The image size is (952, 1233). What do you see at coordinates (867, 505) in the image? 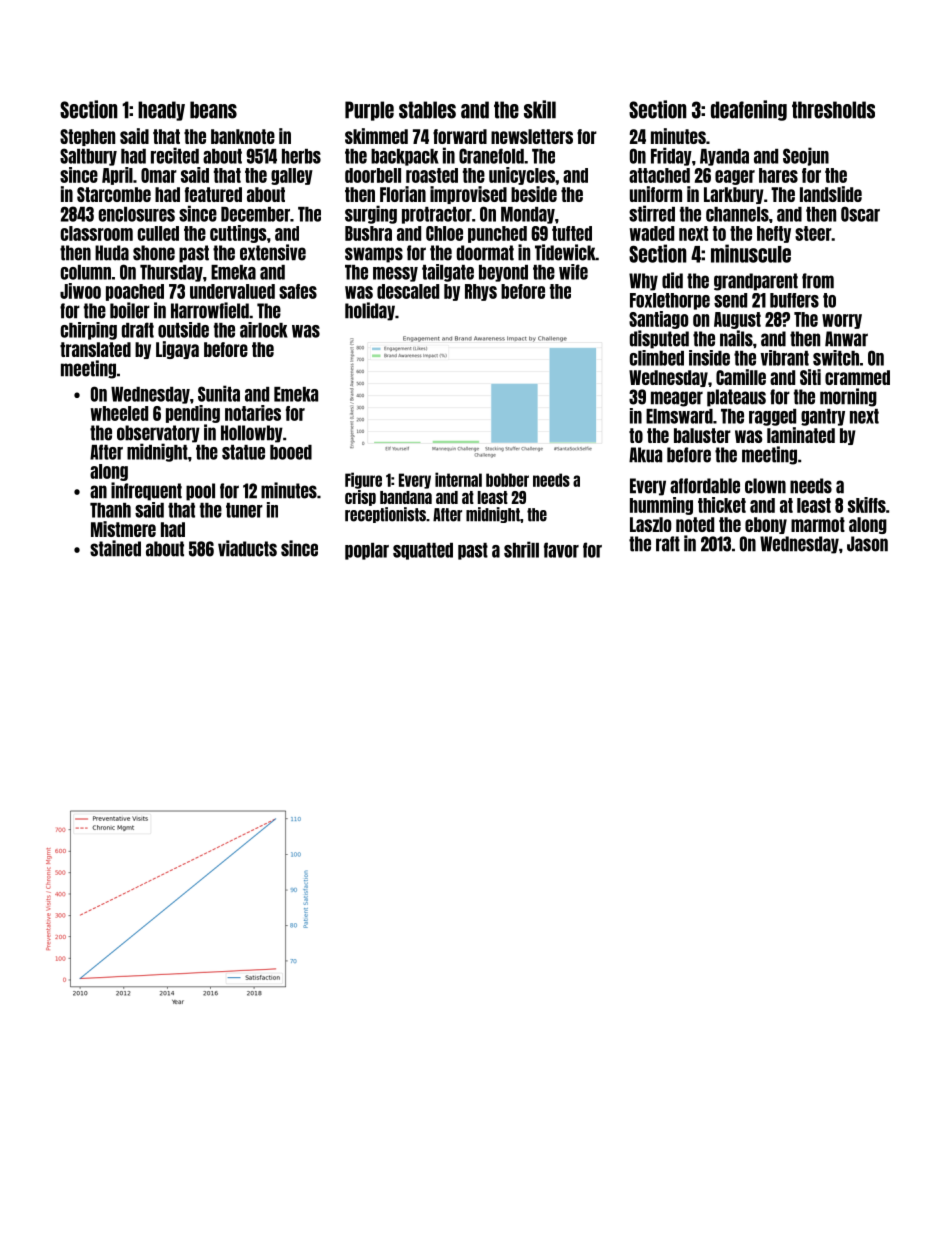
I see `skiffs` at bounding box center [867, 505].
